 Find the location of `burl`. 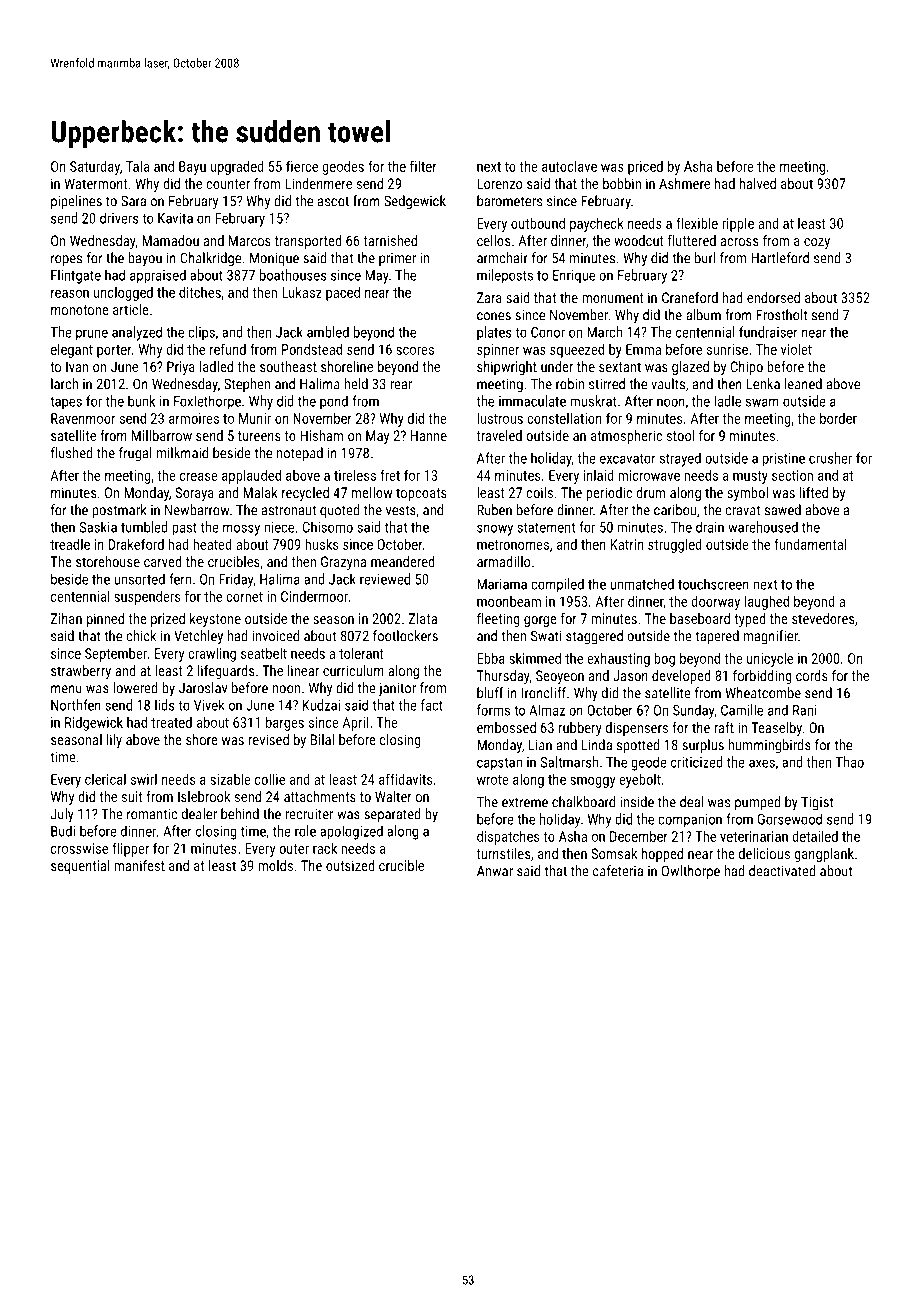

burl is located at coordinates (705, 258).
